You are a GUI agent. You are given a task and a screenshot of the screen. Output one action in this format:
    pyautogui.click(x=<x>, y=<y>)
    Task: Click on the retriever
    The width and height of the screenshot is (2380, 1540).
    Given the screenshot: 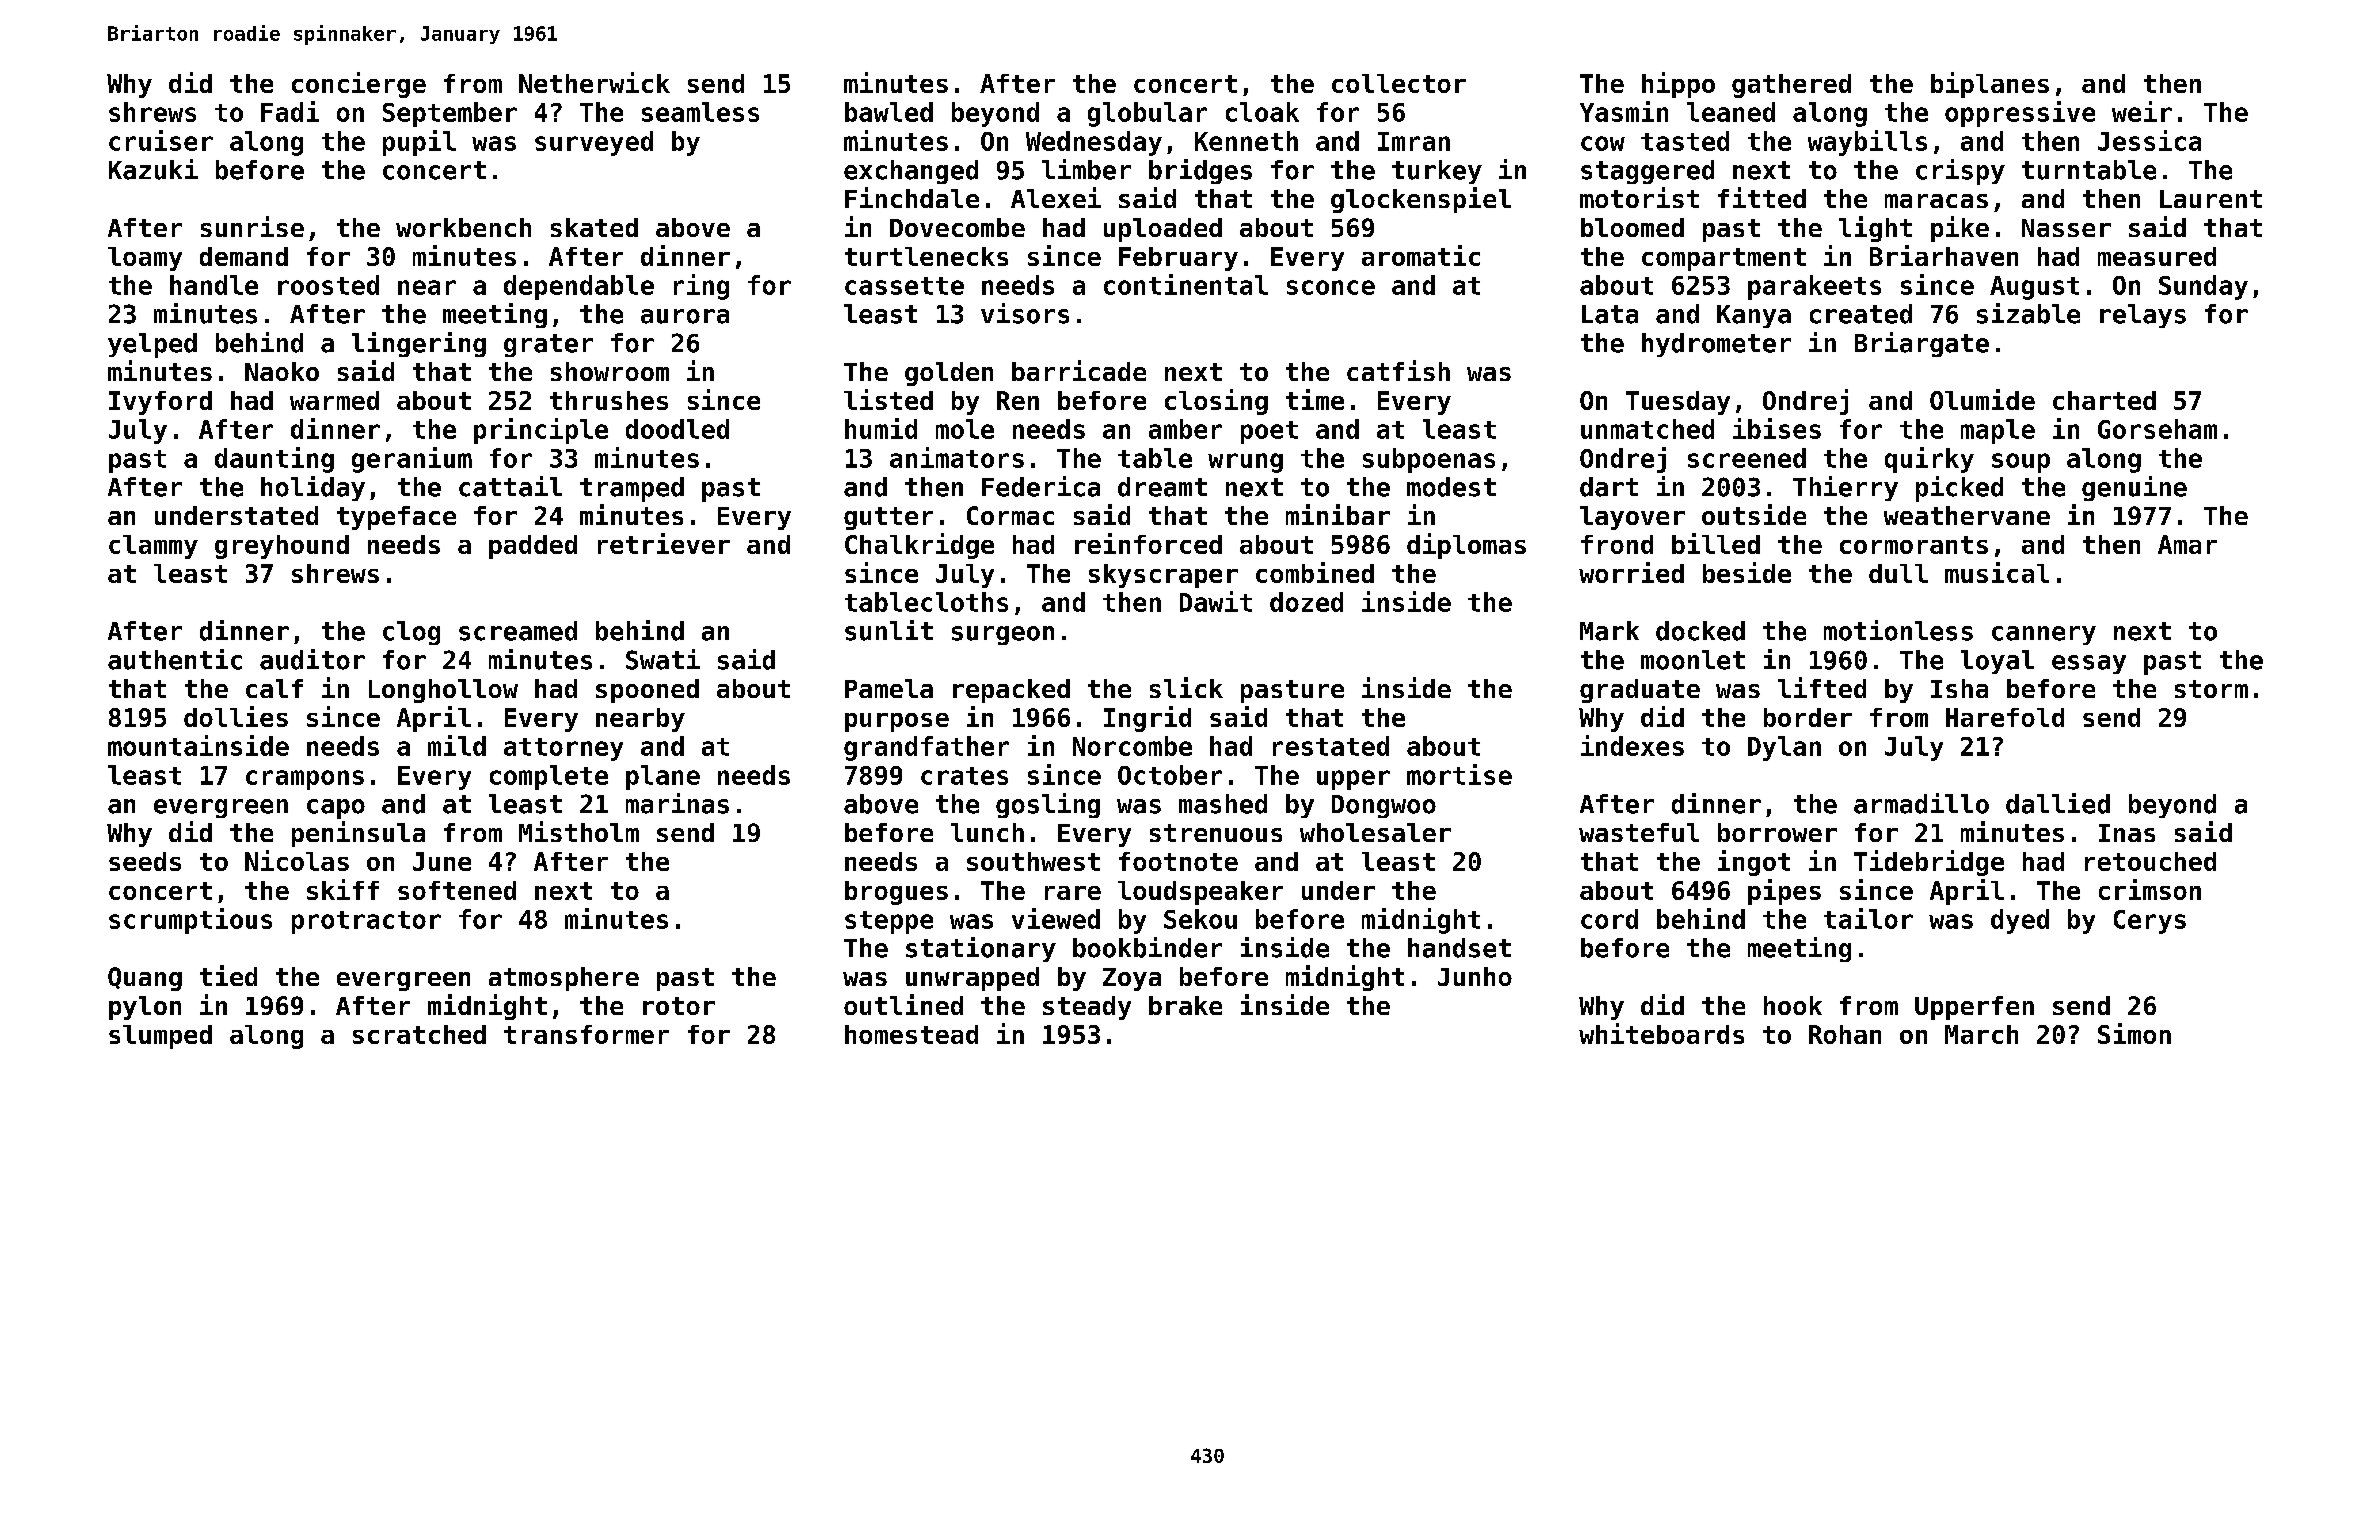 What is the action you would take?
    pyautogui.click(x=664, y=543)
